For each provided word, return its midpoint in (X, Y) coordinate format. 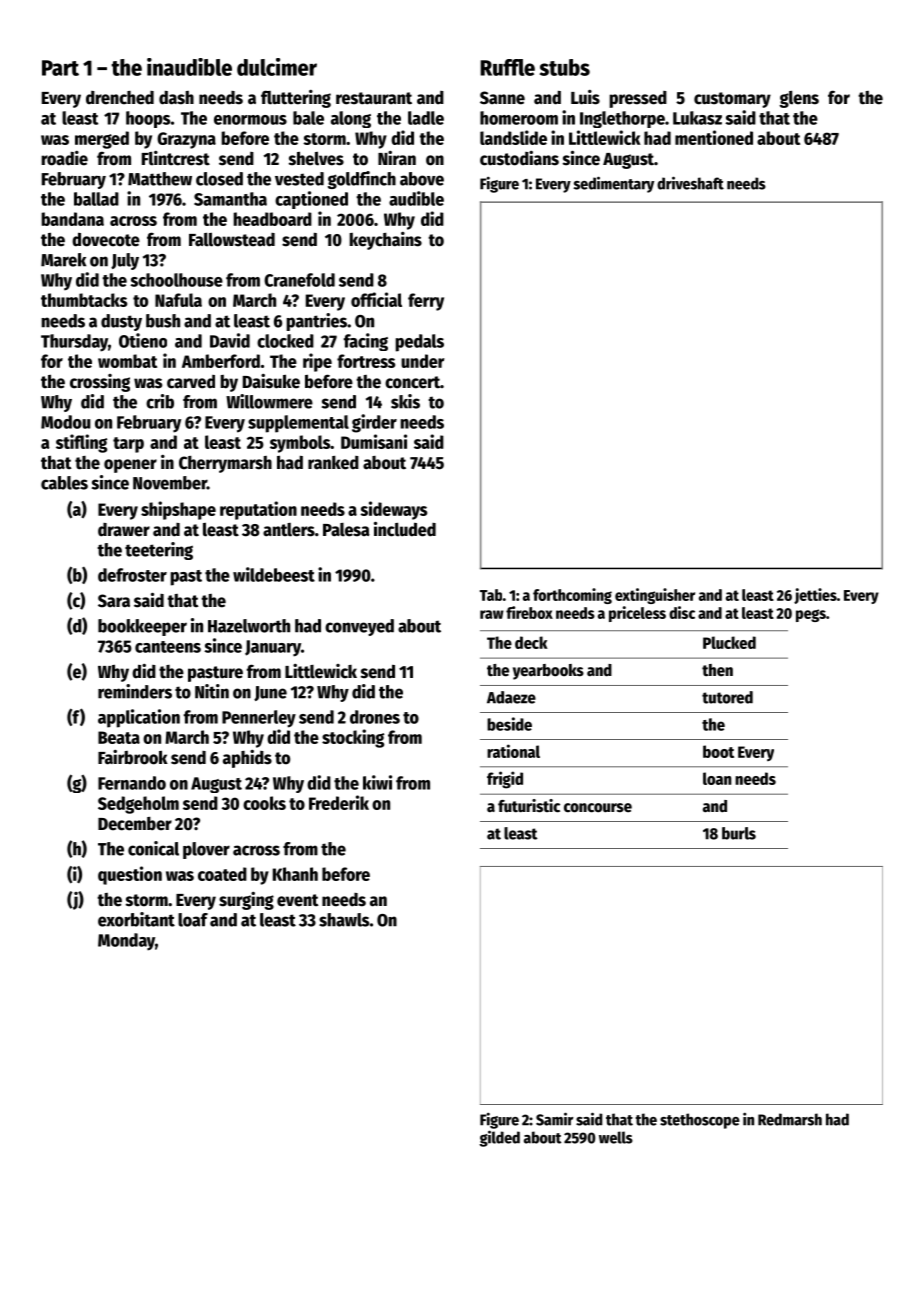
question (130, 875)
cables (64, 483)
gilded (499, 1138)
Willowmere (269, 401)
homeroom (519, 118)
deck (531, 642)
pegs (811, 615)
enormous (250, 120)
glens (799, 99)
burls (739, 833)
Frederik (339, 802)
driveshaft (690, 183)
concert (412, 382)
